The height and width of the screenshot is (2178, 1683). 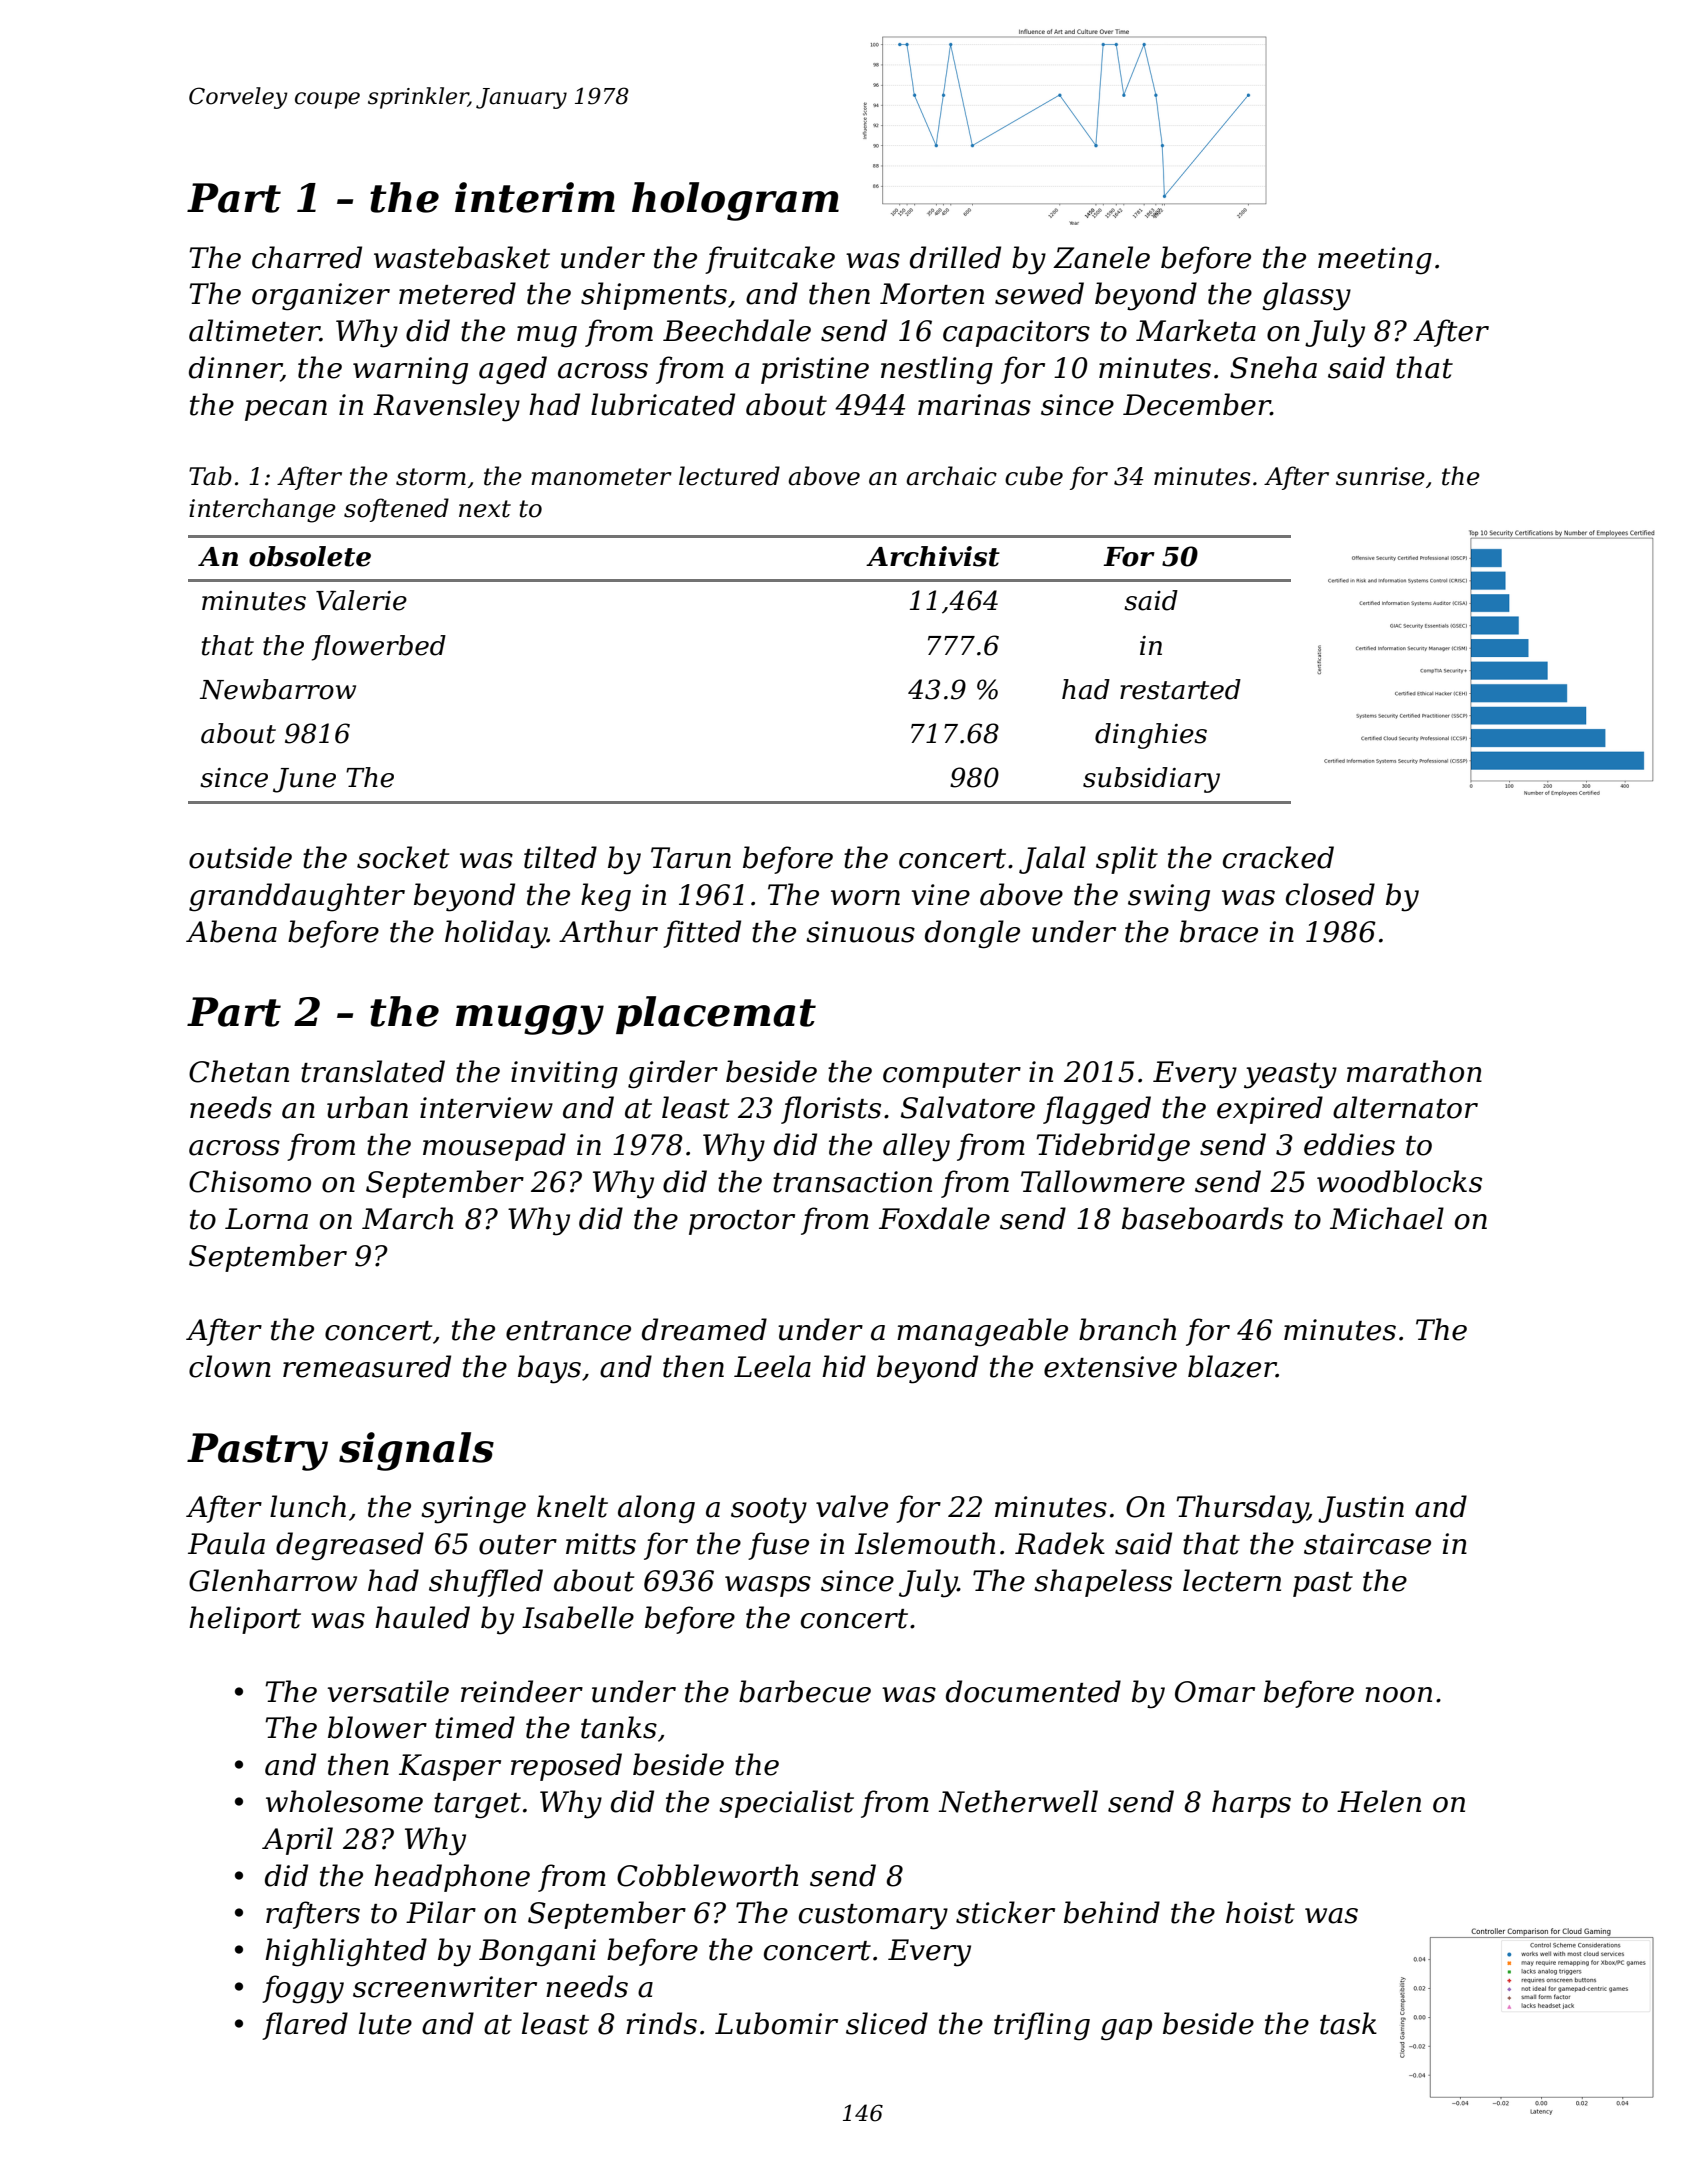 I want to click on reposed, so click(x=566, y=1767).
